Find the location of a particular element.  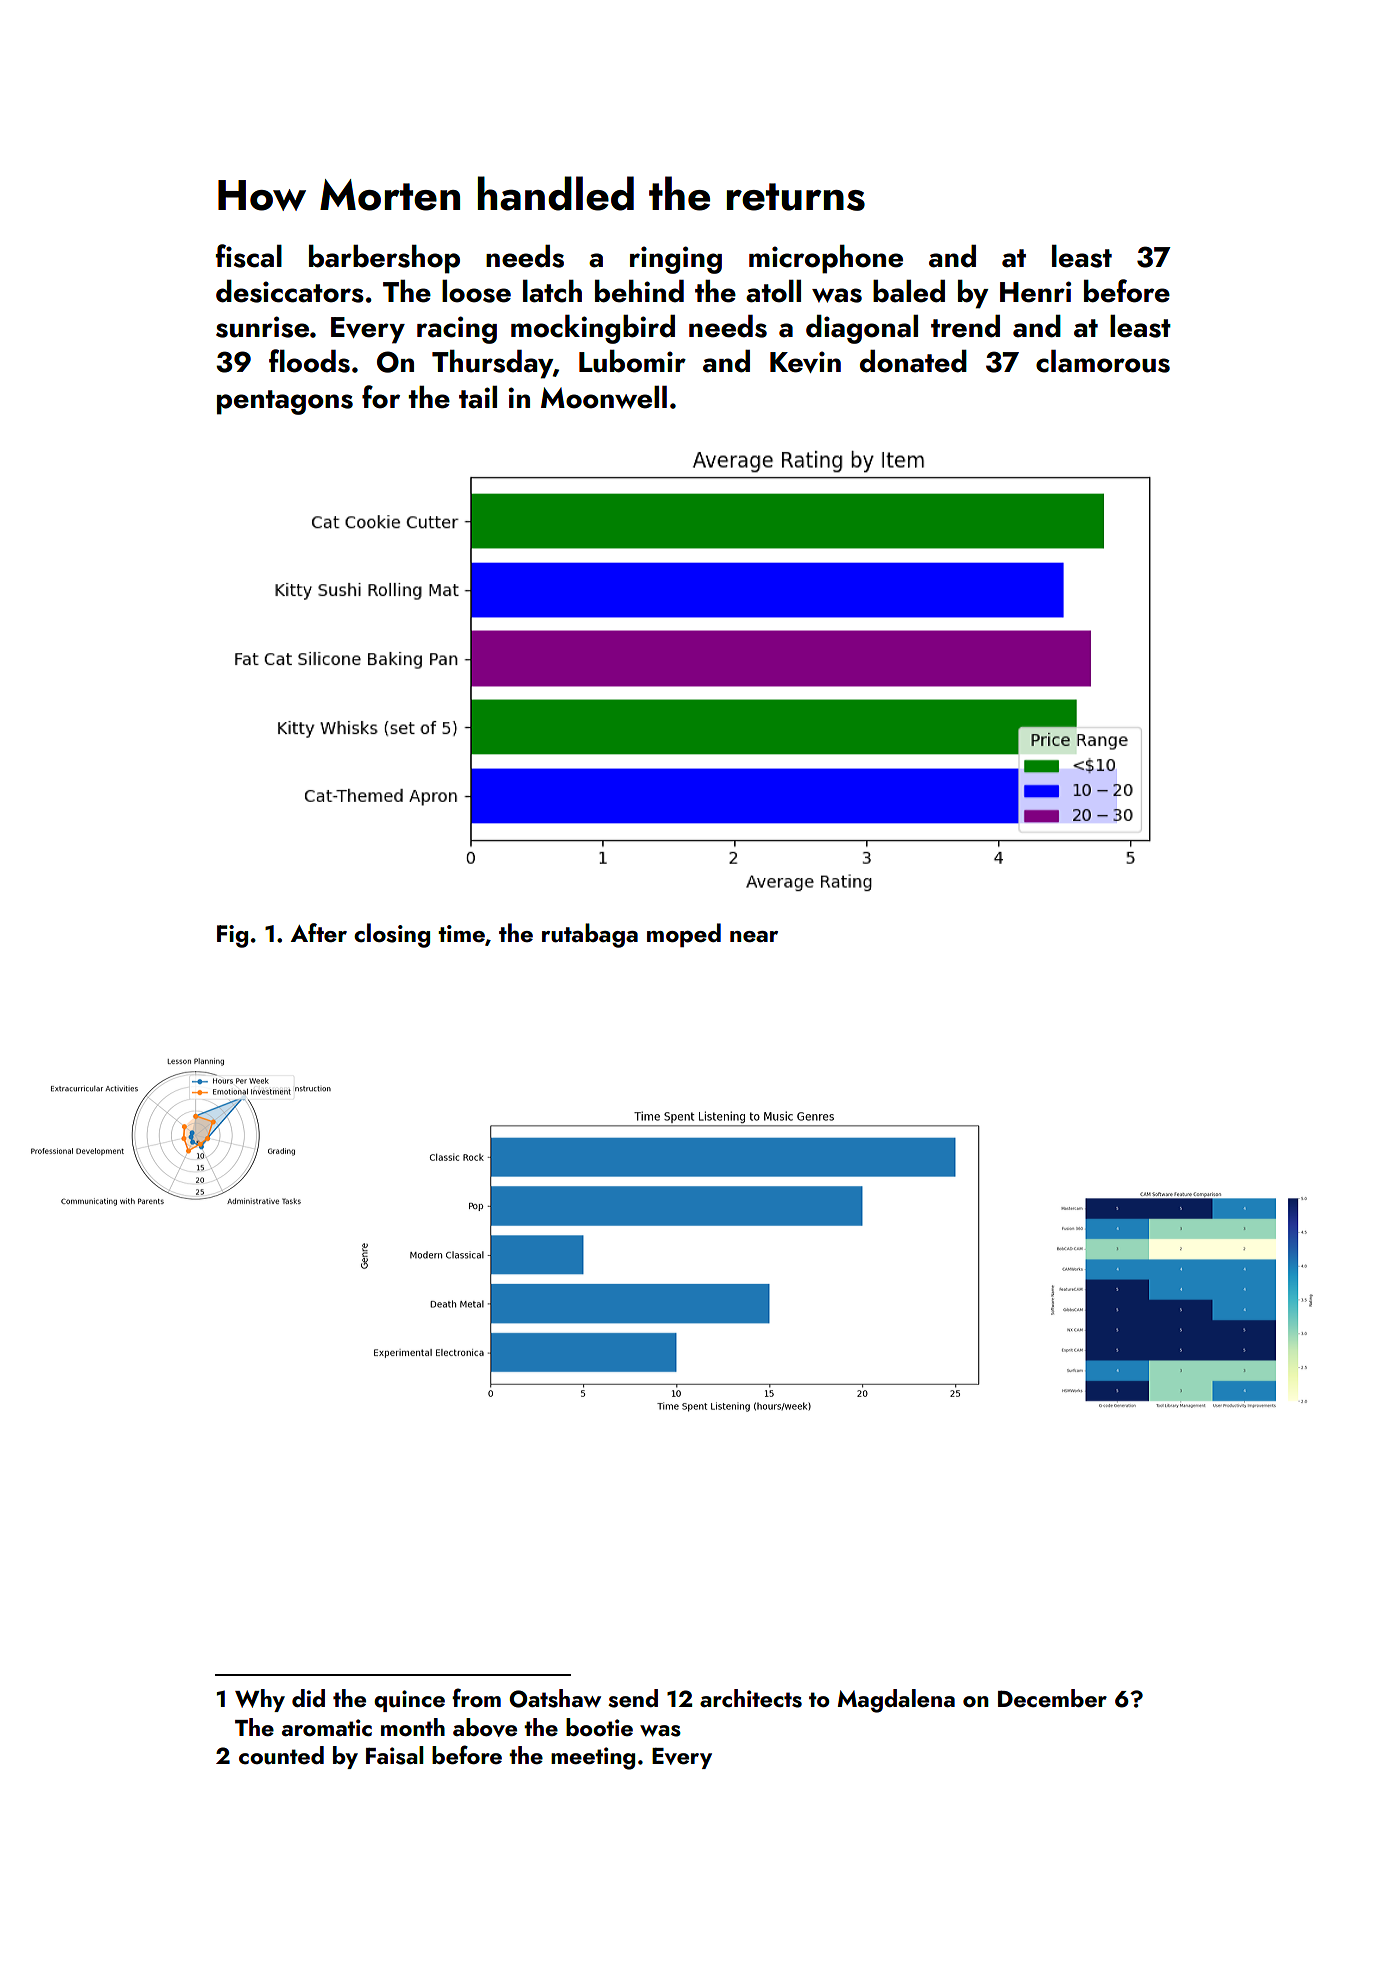

donated is located at coordinates (913, 361).
